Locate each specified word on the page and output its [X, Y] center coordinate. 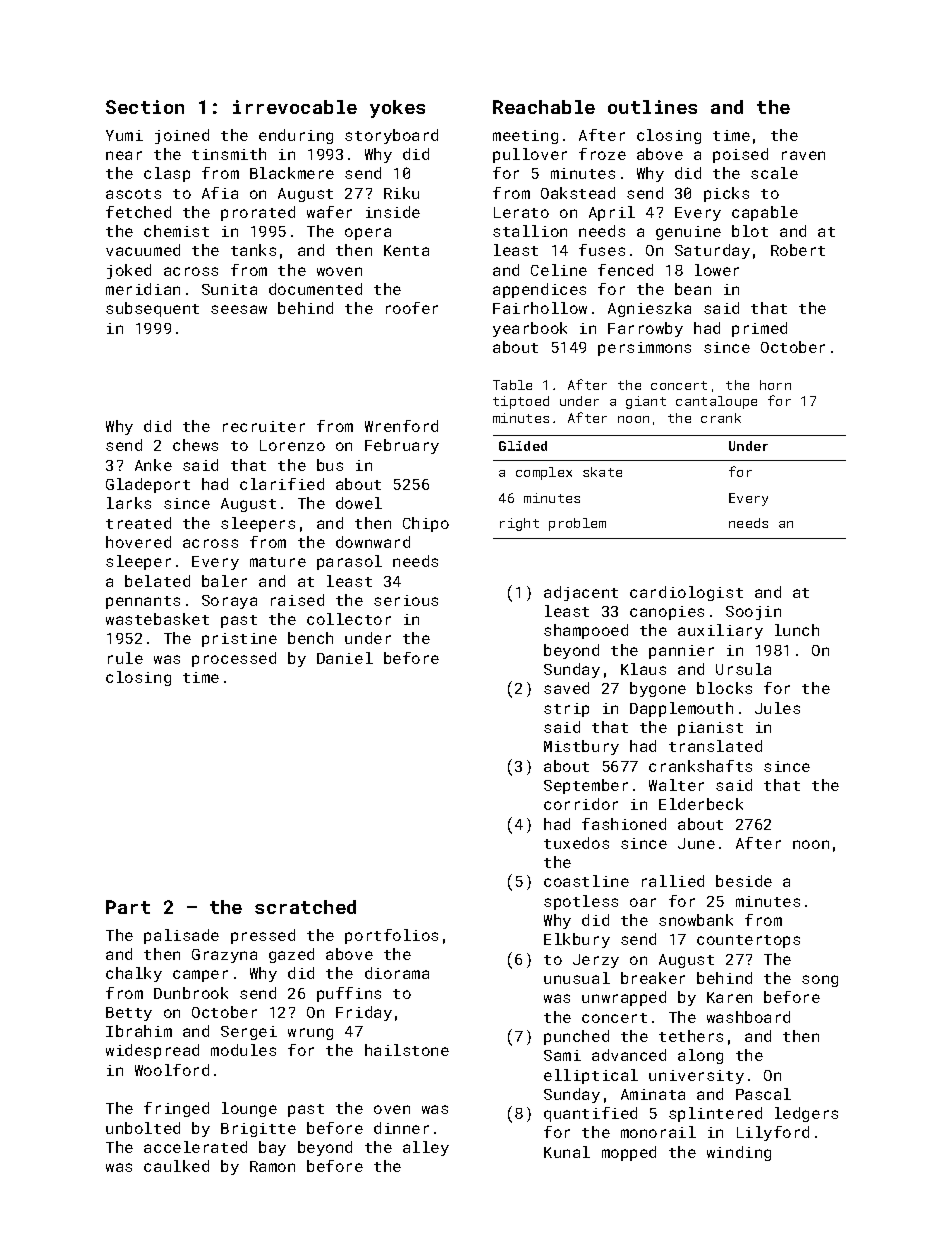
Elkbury [577, 940]
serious [406, 600]
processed [234, 659]
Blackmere [292, 173]
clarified [282, 484]
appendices [539, 290]
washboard [748, 1017]
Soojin [753, 613]
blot [750, 231]
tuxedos [576, 843]
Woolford [172, 1070]
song [820, 981]
